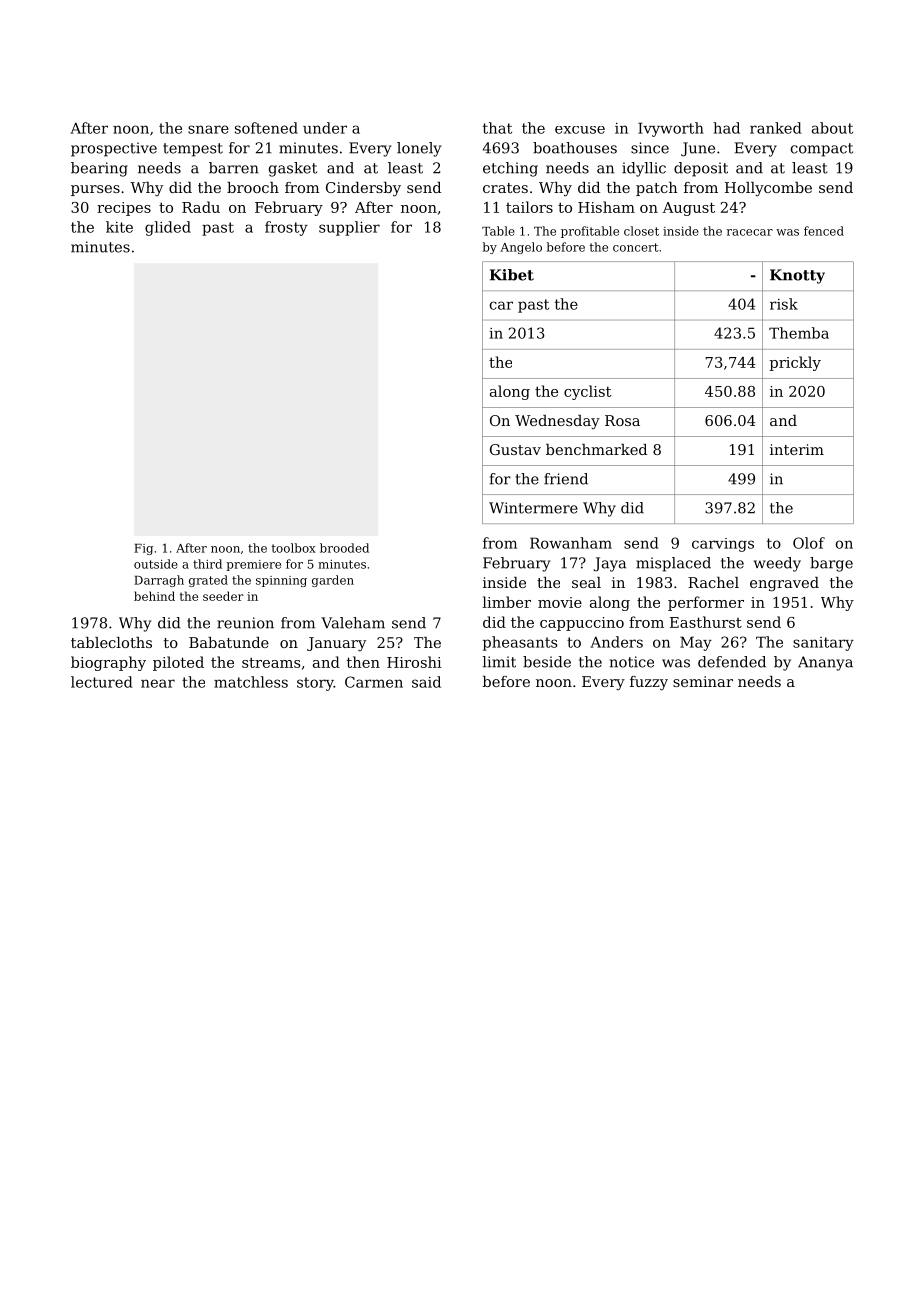 This screenshot has width=924, height=1308. Describe the element at coordinates (293, 548) in the screenshot. I see `toolbox` at that location.
